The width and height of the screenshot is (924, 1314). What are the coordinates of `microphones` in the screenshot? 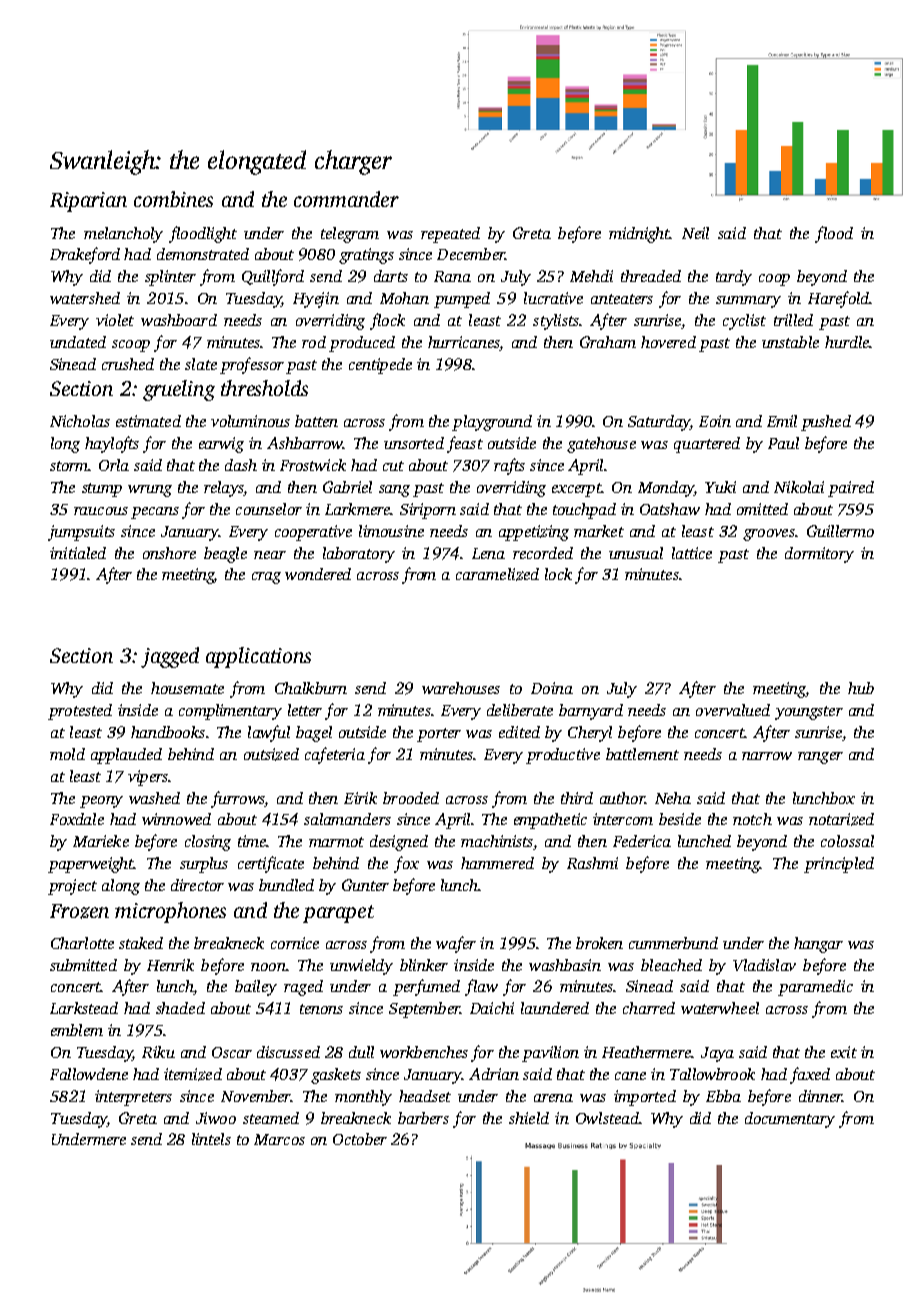 It's located at (170, 912).
